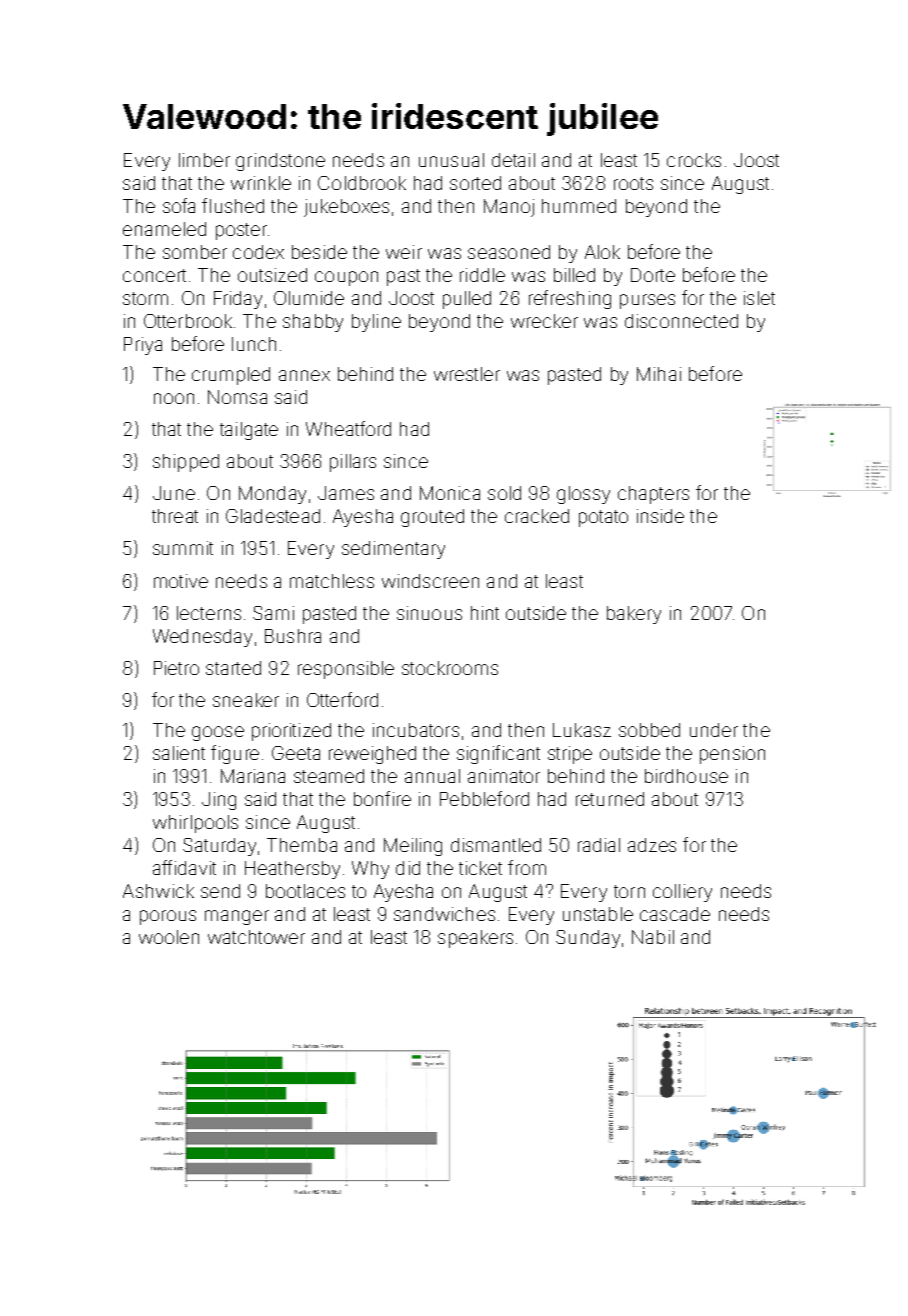 This screenshot has width=908, height=1316. I want to click on chapters, so click(653, 495).
